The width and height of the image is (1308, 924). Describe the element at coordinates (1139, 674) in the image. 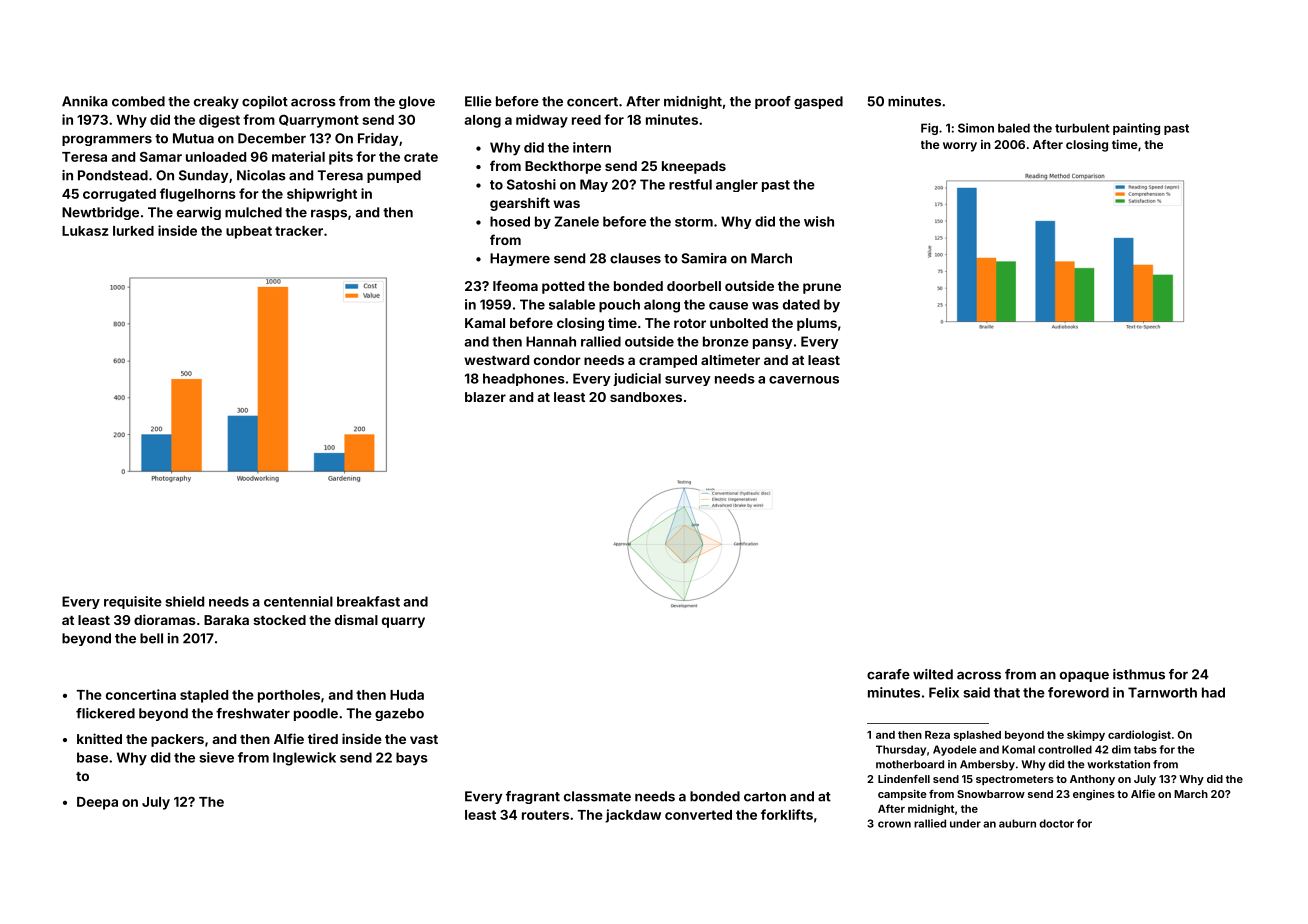

I see `isthmus` at that location.
